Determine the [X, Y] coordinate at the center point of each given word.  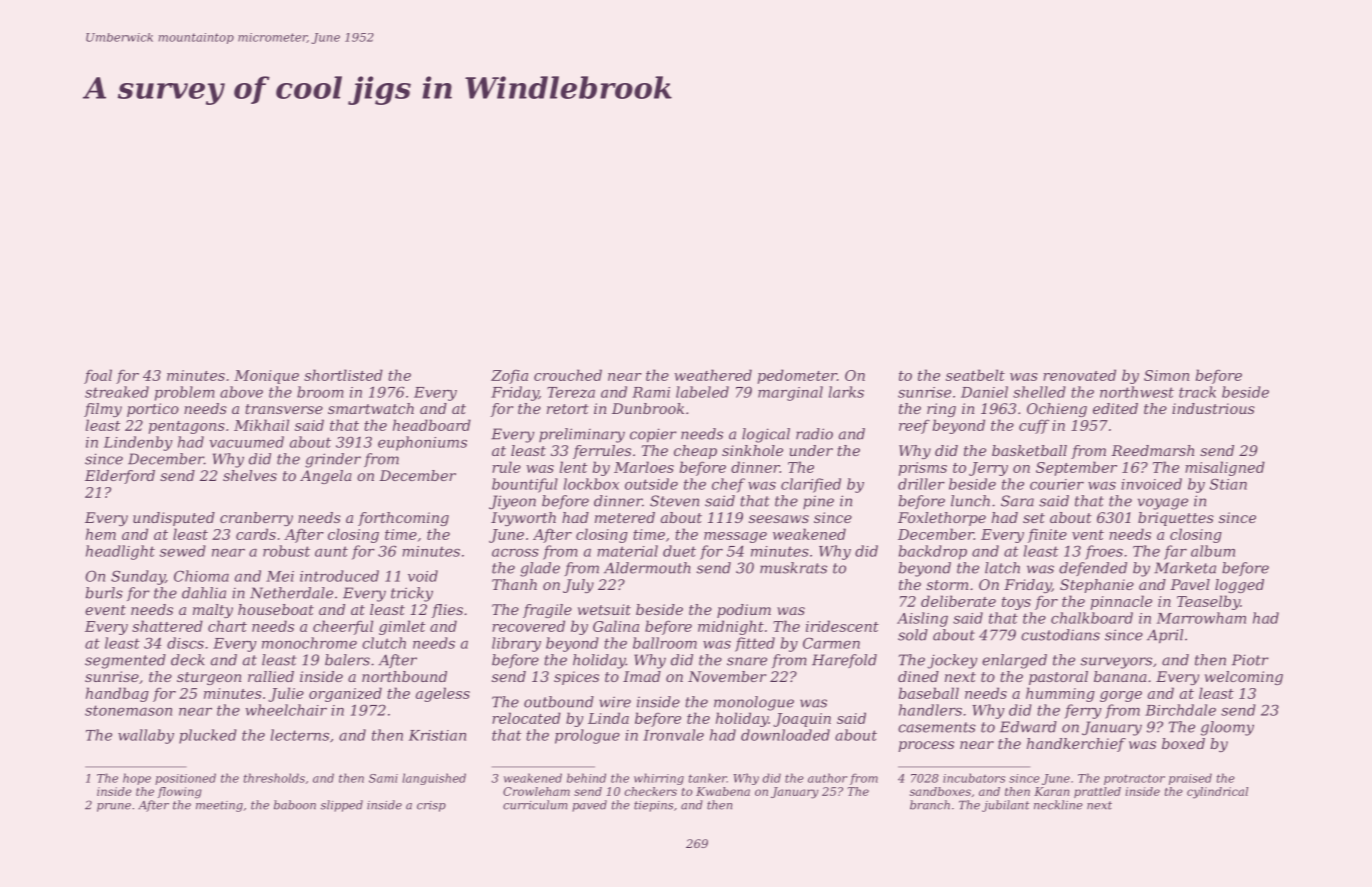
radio [814, 434]
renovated [1079, 375]
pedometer [797, 376]
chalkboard [1092, 618]
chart [227, 626]
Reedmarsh [1152, 450]
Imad [642, 676]
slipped [341, 806]
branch [930, 805]
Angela [326, 477]
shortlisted [343, 375]
